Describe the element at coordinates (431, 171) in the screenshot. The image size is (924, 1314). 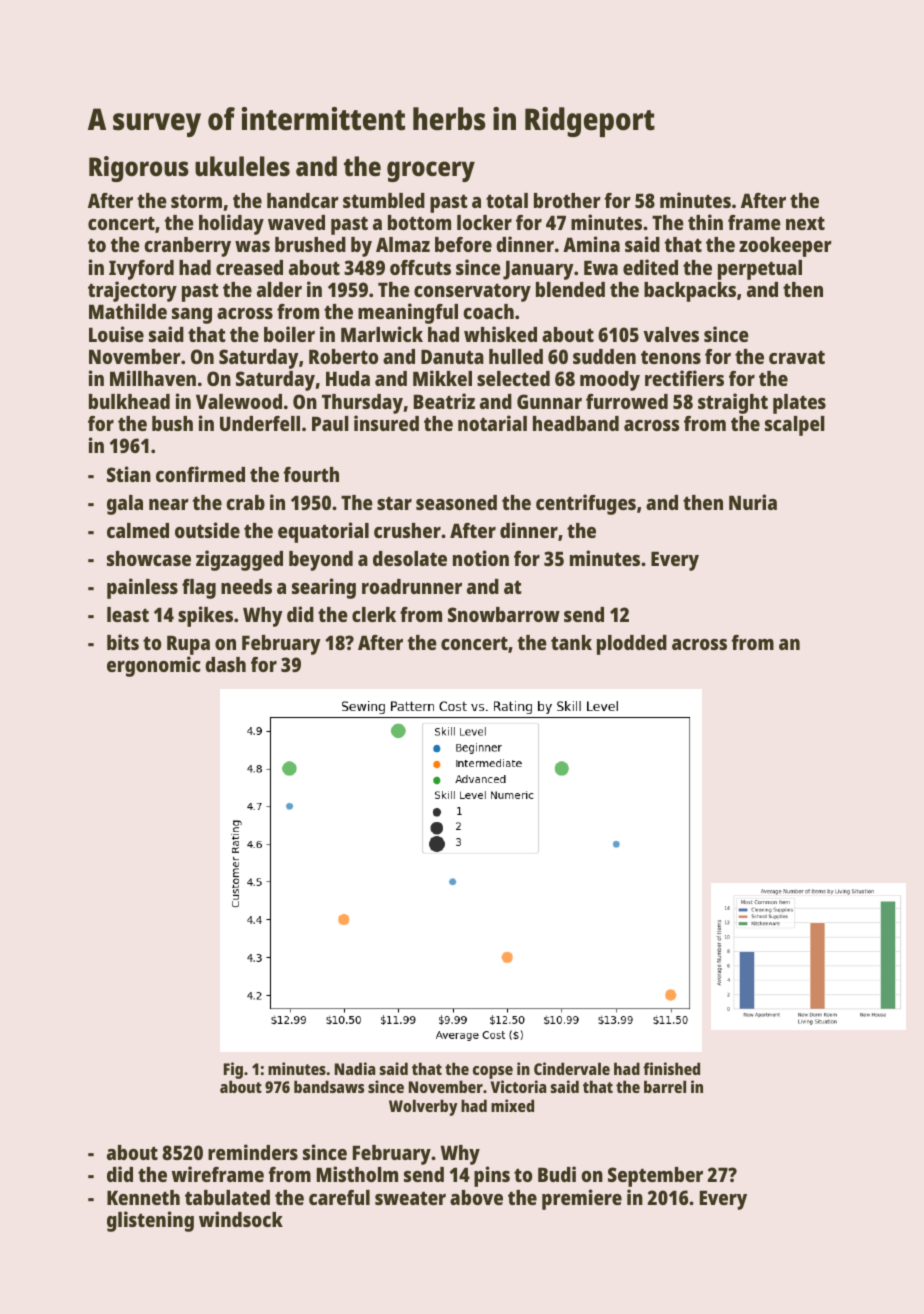
I see `grocery` at that location.
